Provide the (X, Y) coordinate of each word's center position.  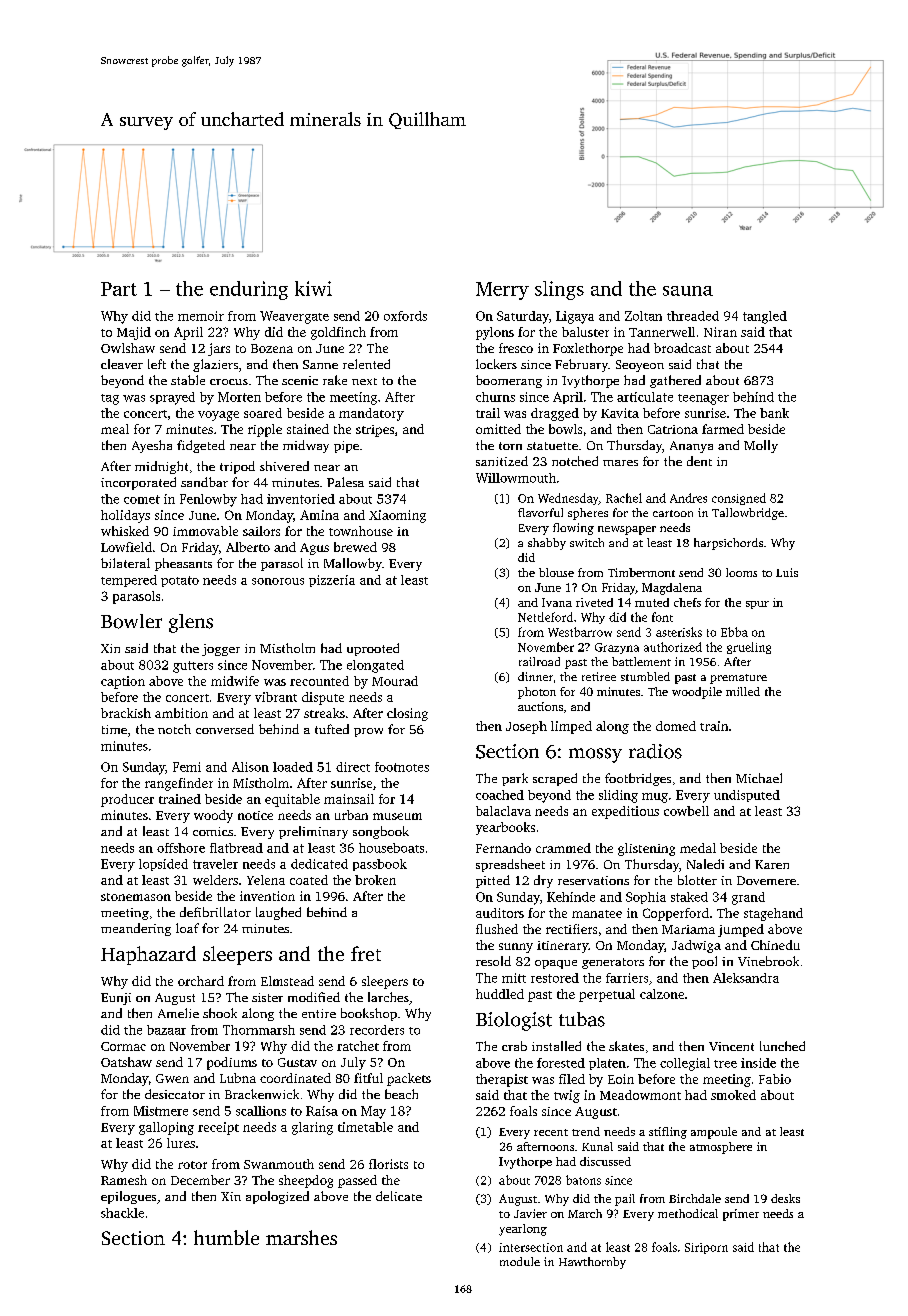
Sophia (646, 898)
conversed (225, 729)
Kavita (620, 413)
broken (375, 880)
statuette (552, 446)
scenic (300, 380)
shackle (122, 1213)
